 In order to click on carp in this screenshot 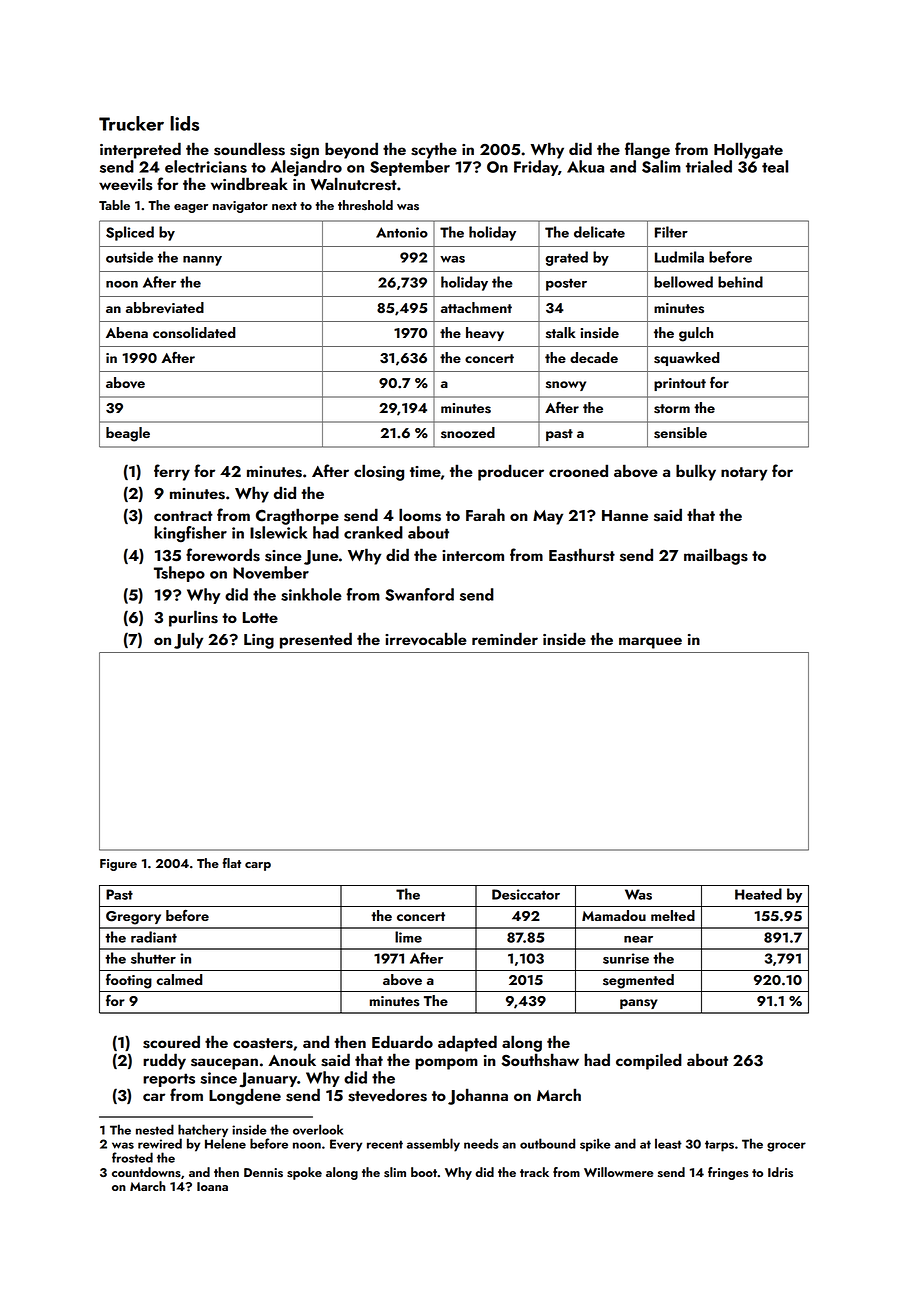, I will do `click(258, 866)`.
